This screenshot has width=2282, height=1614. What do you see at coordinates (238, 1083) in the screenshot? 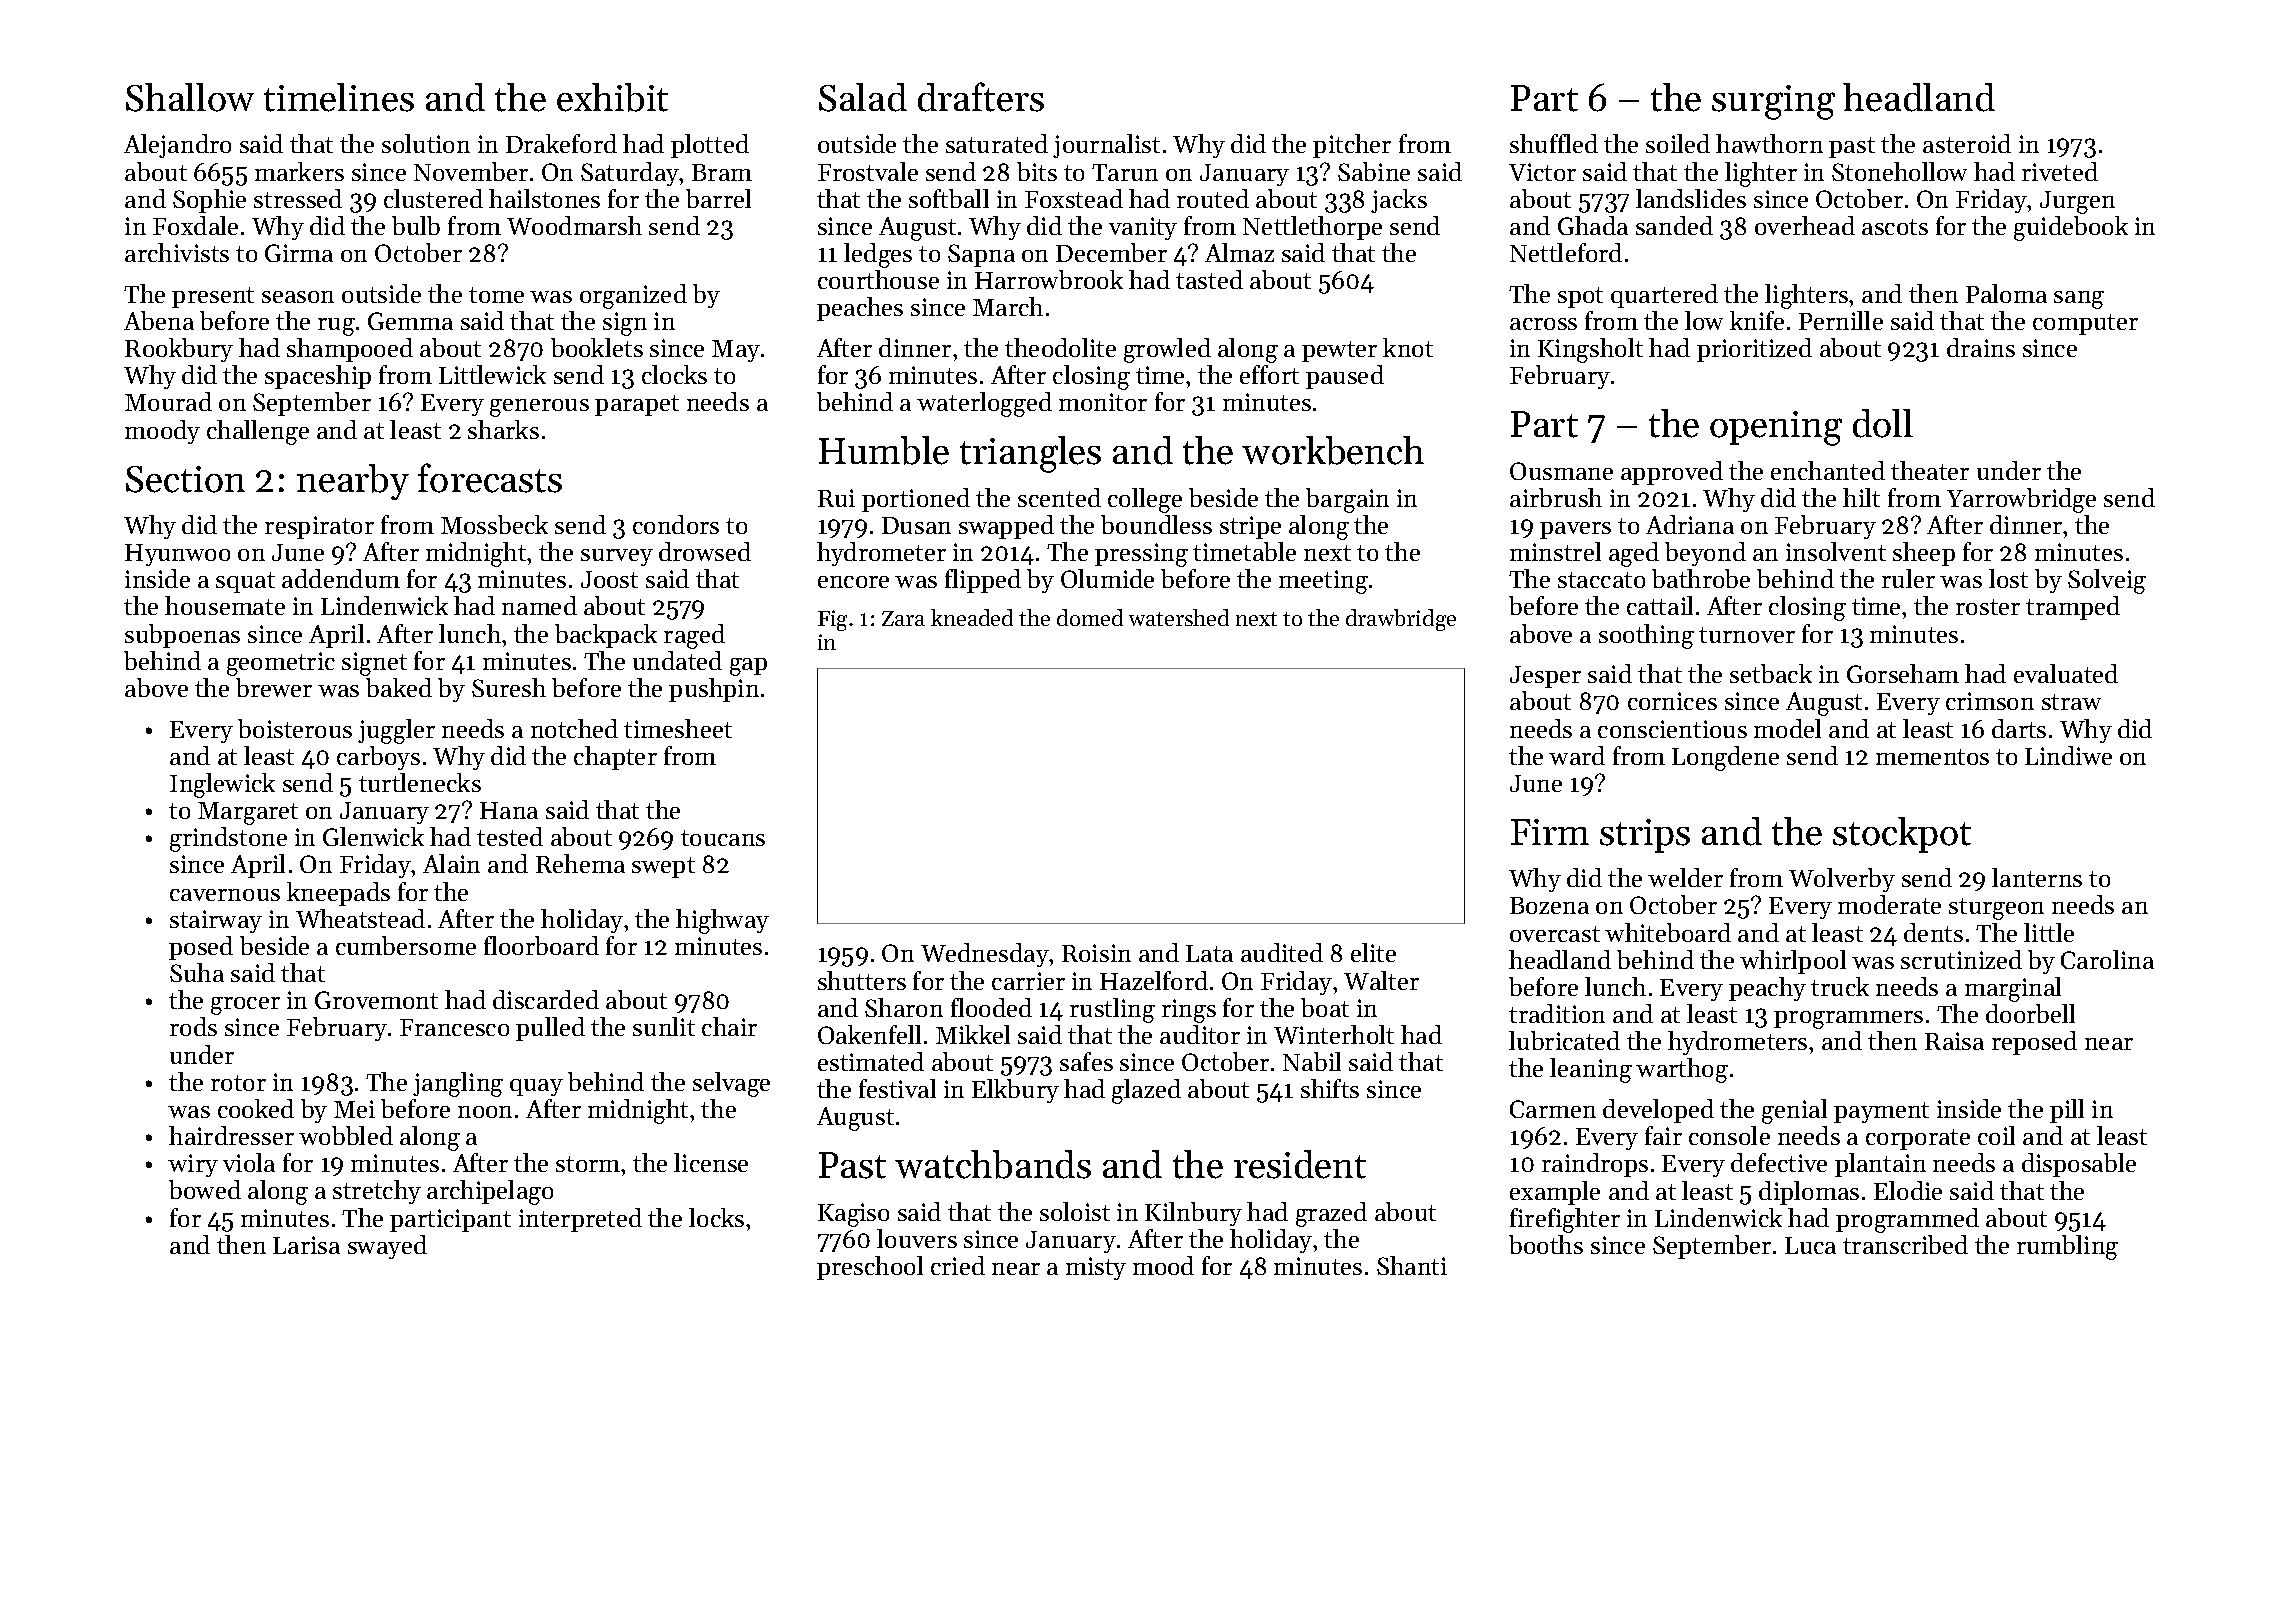
I see `rotor` at bounding box center [238, 1083].
